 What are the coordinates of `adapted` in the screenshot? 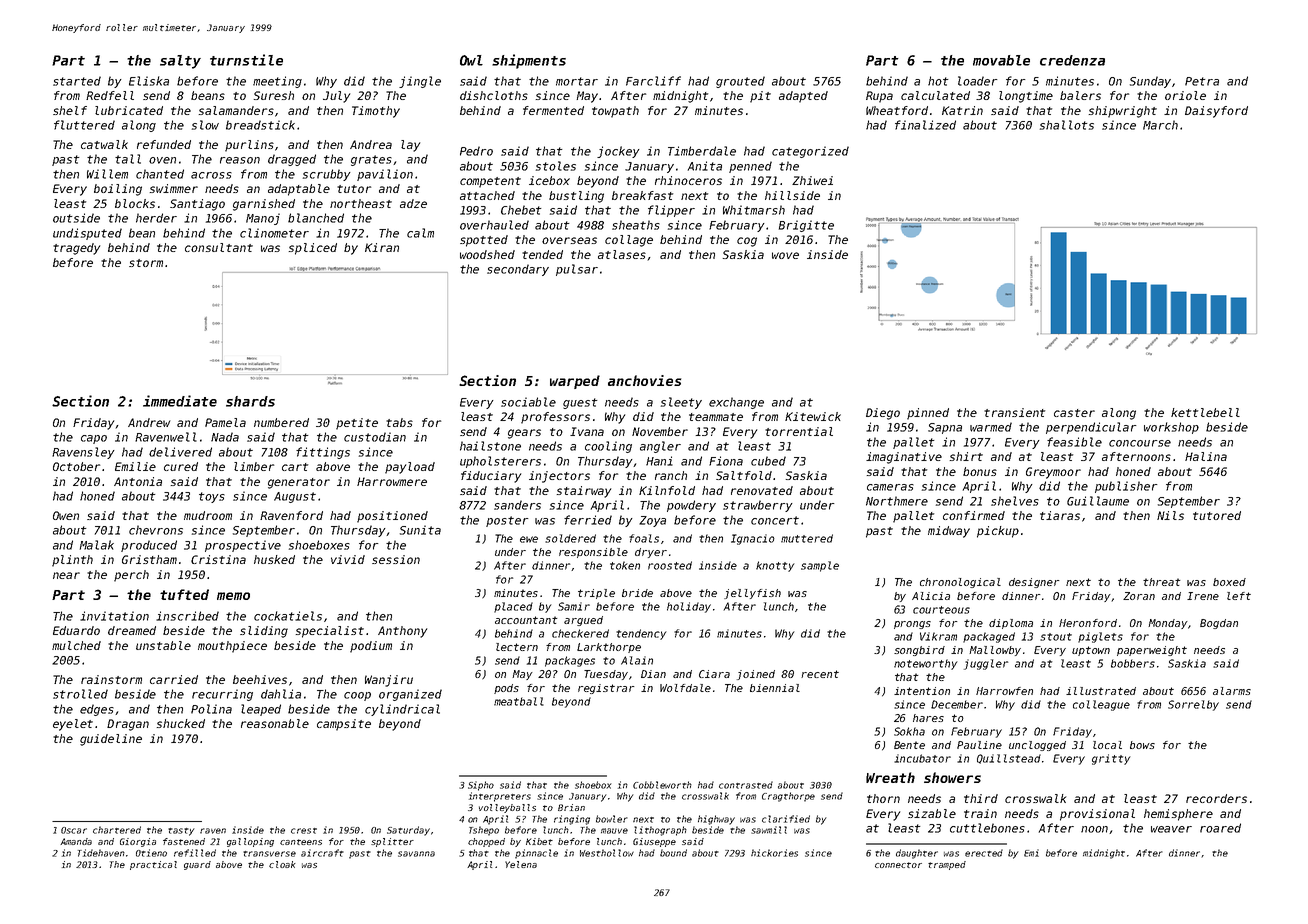 It's located at (803, 97).
